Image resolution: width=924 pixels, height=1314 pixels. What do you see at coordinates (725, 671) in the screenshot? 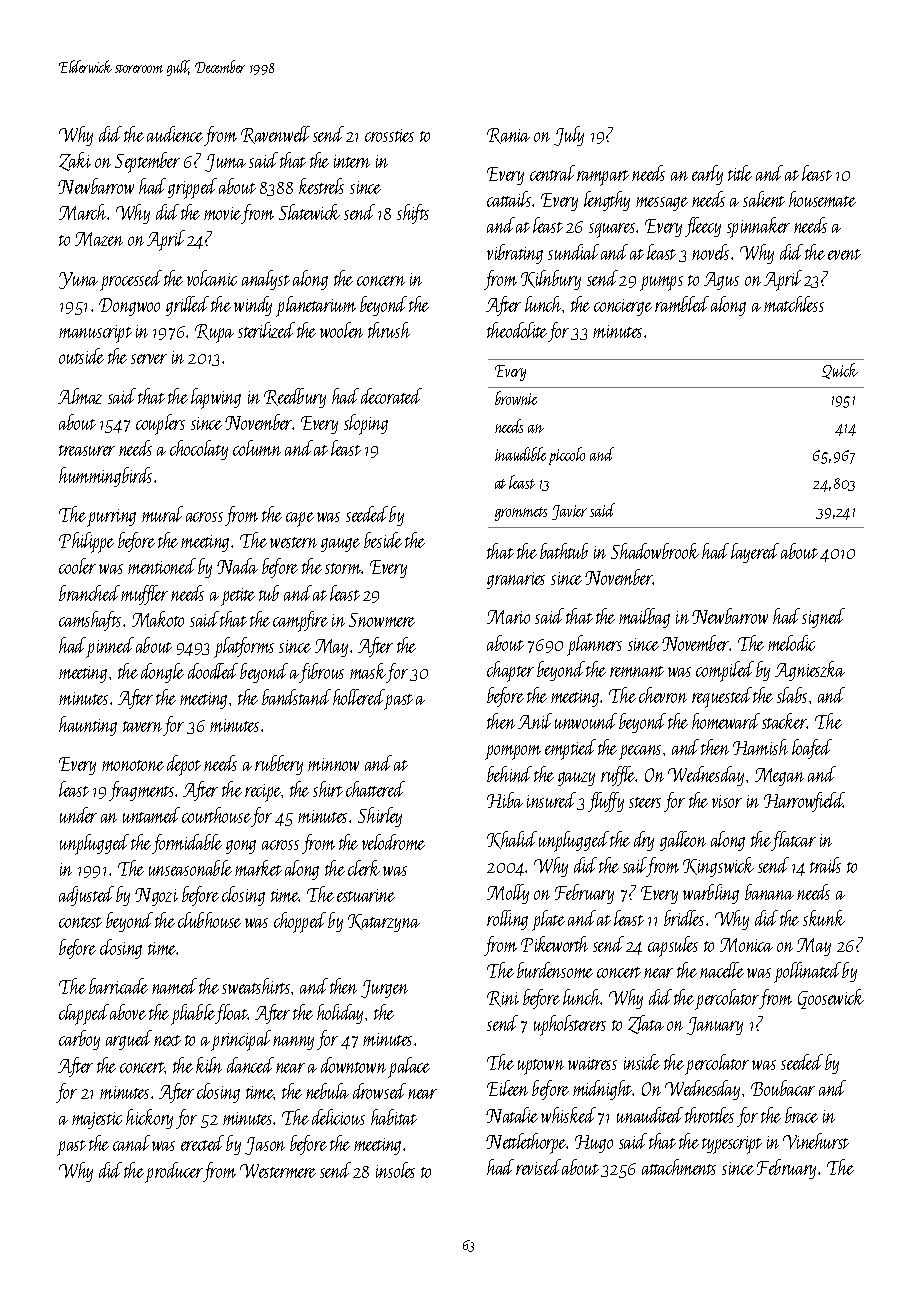
I see `compiled` at bounding box center [725, 671].
